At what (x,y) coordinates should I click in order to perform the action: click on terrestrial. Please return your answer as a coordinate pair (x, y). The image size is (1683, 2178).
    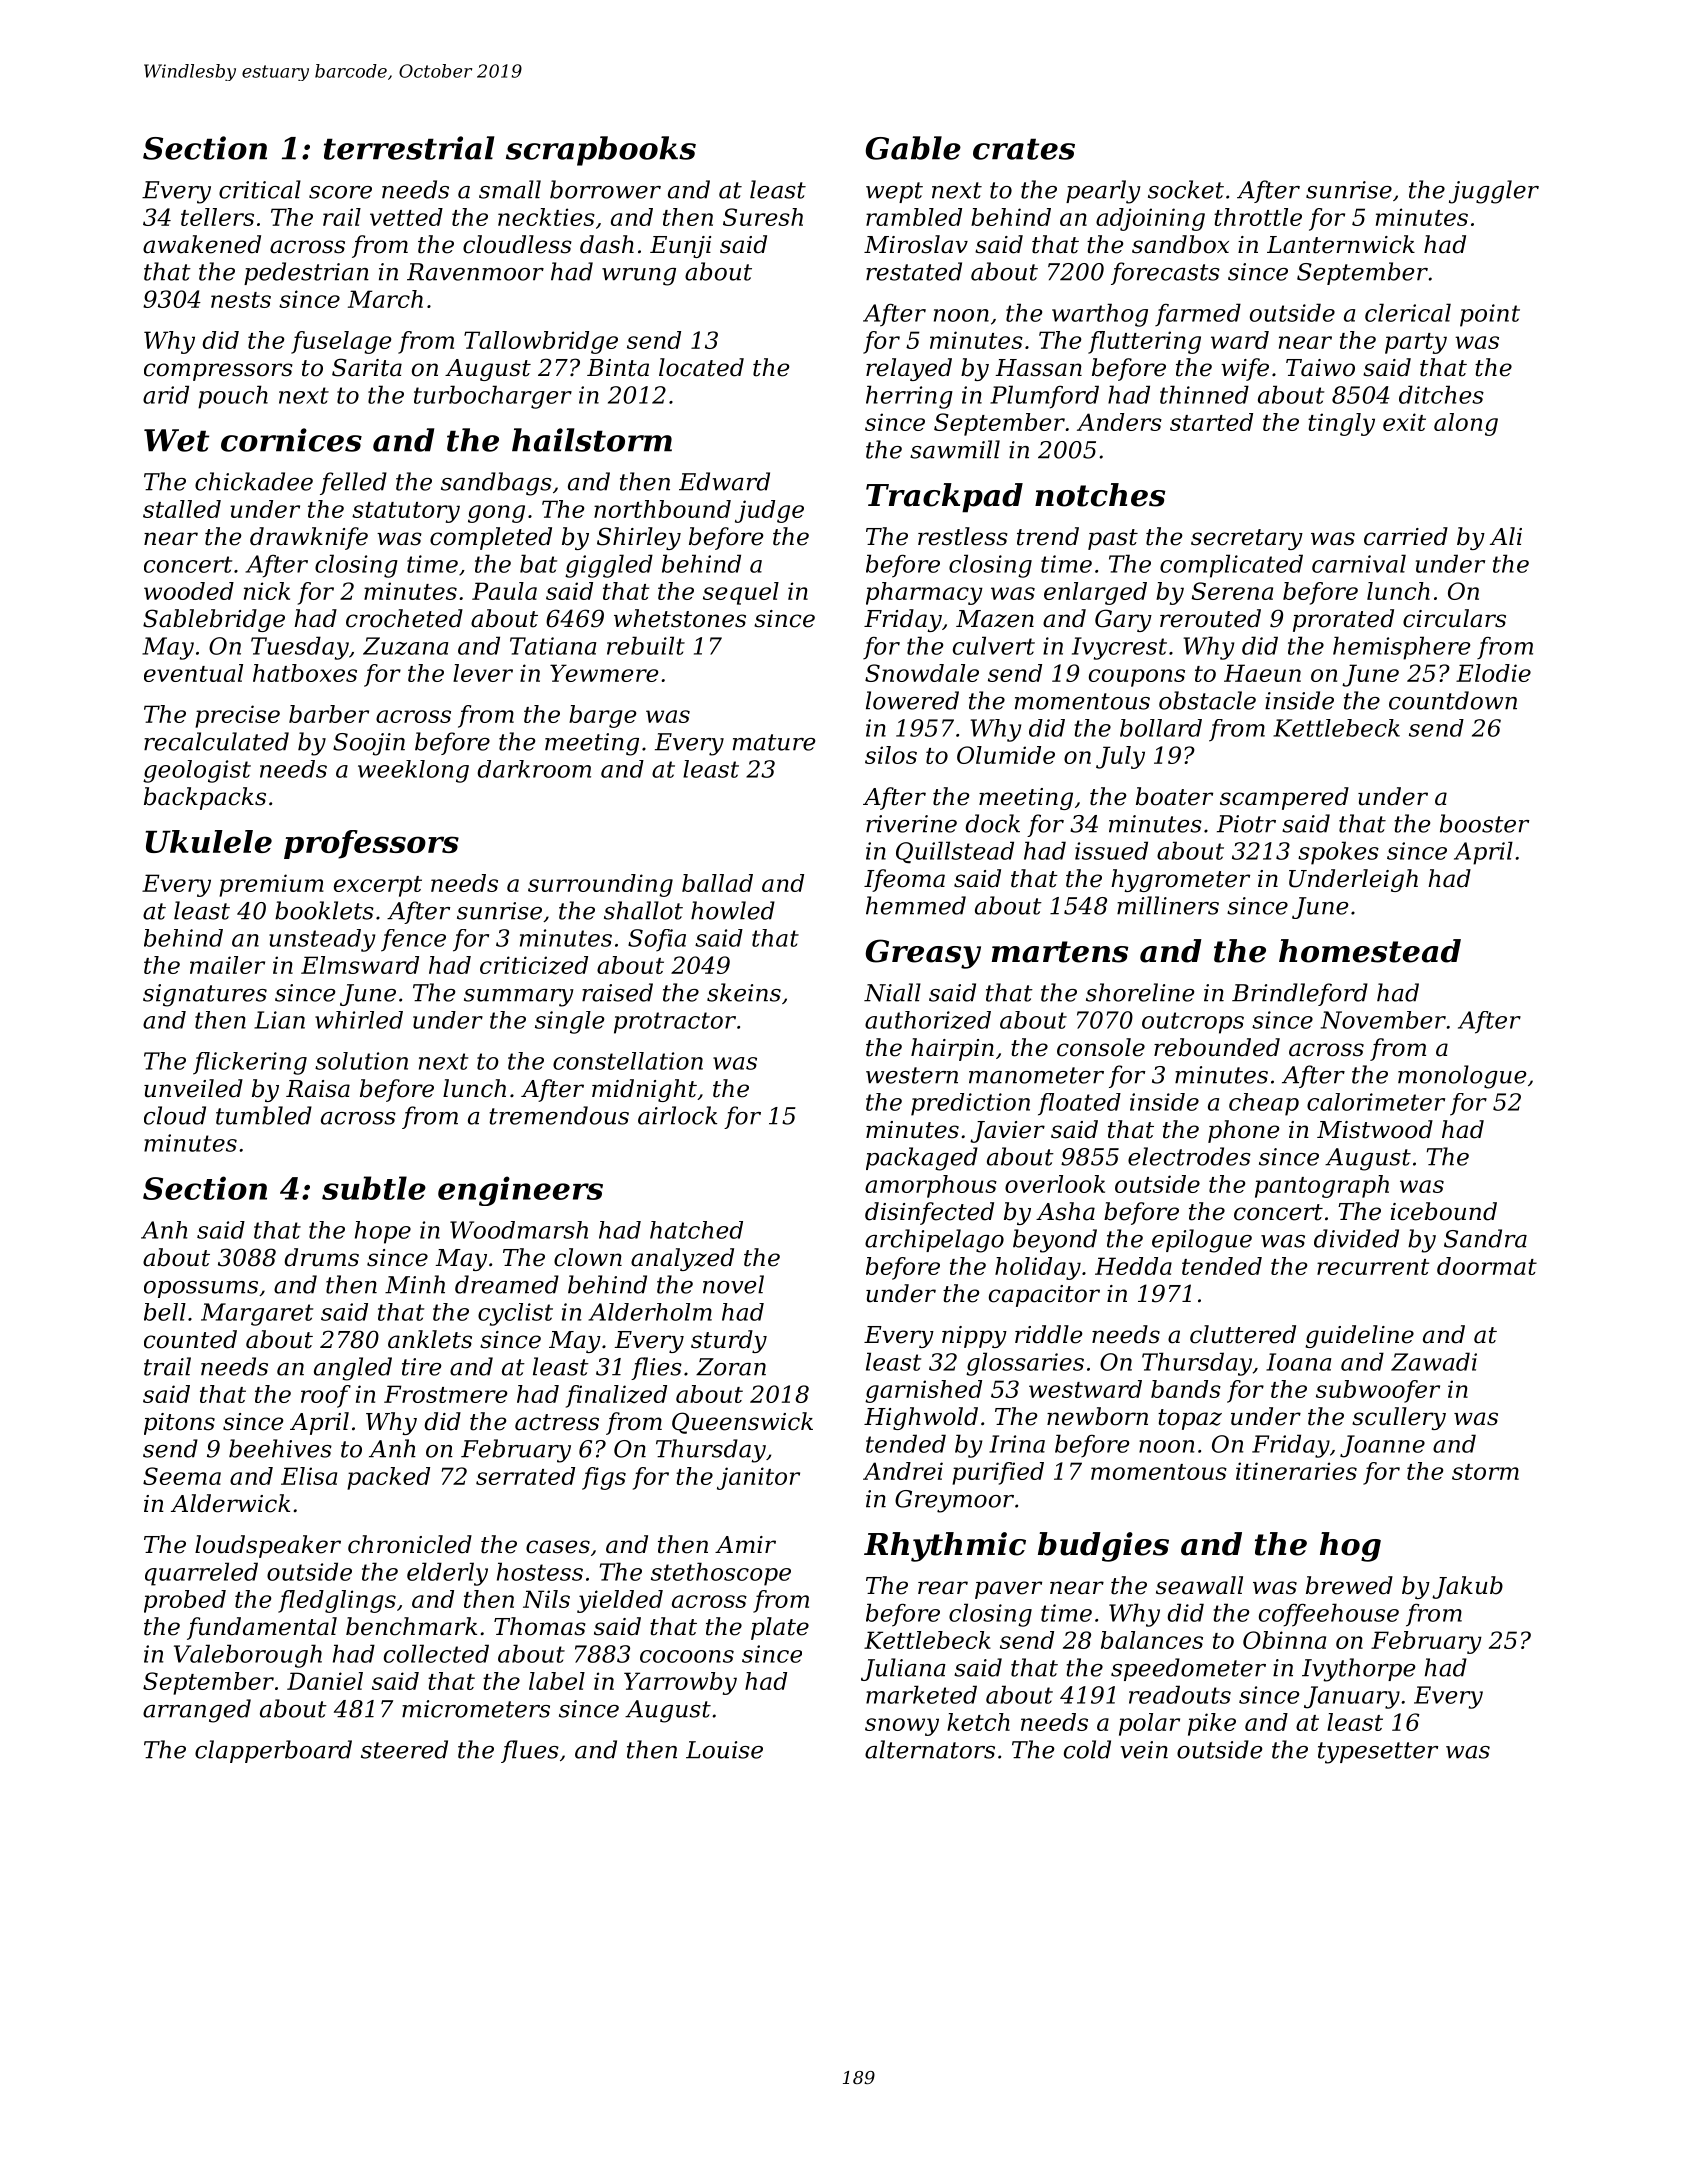
    Looking at the image, I should click on (409, 148).
